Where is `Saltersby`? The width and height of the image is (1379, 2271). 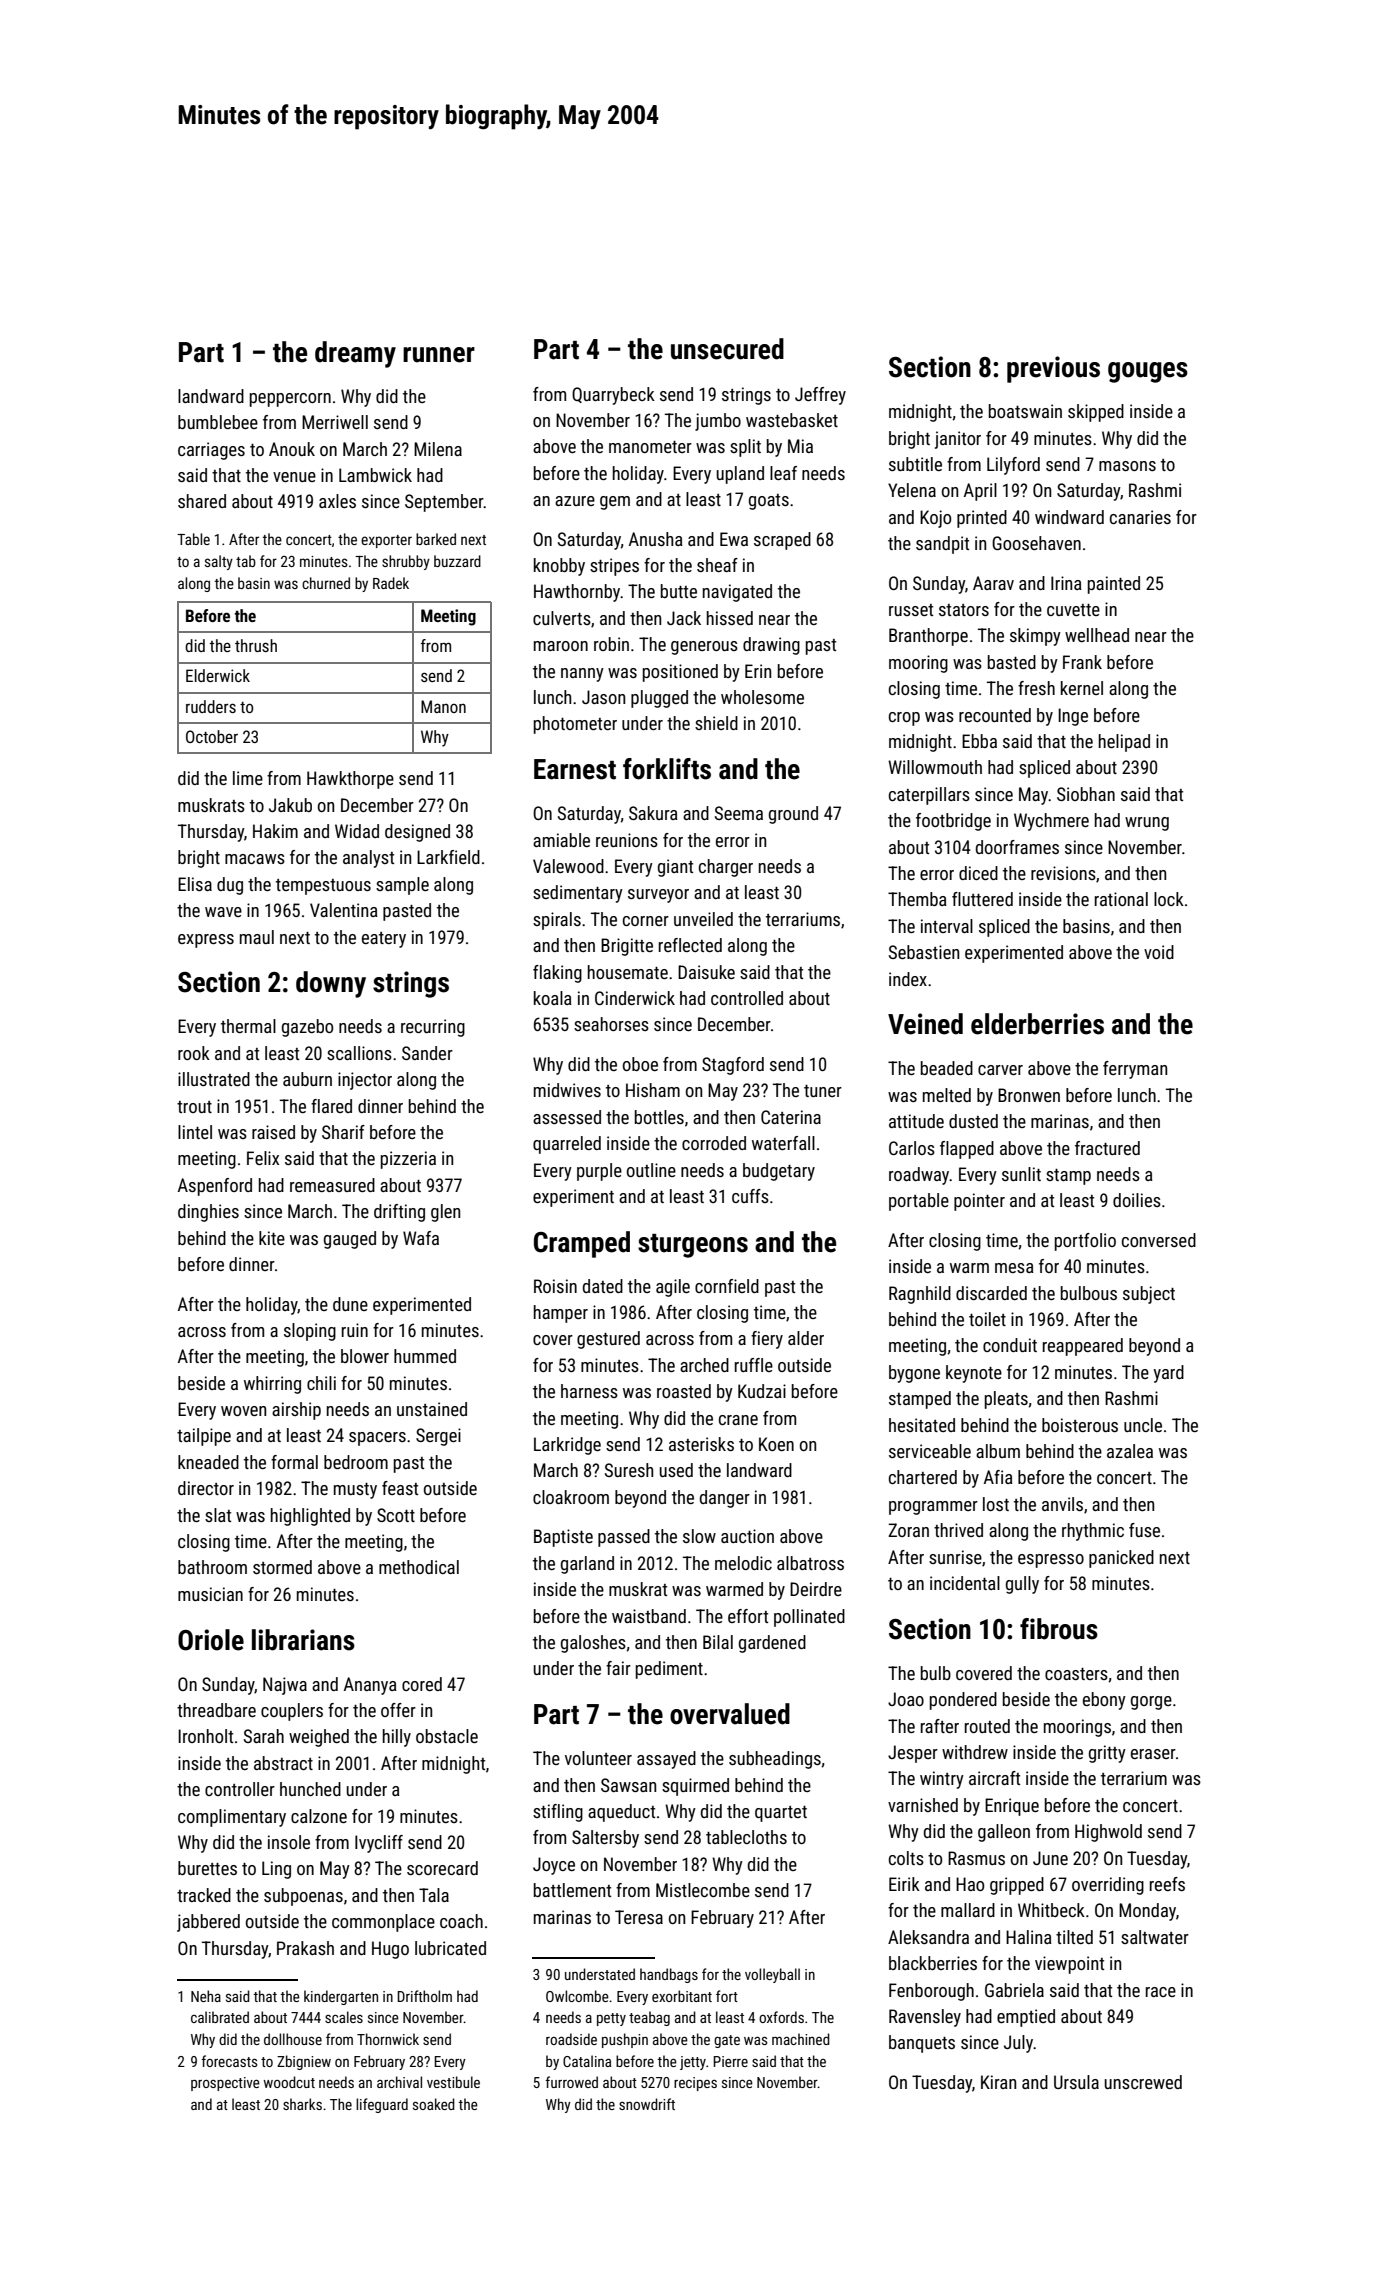 Saltersby is located at coordinates (605, 1839).
